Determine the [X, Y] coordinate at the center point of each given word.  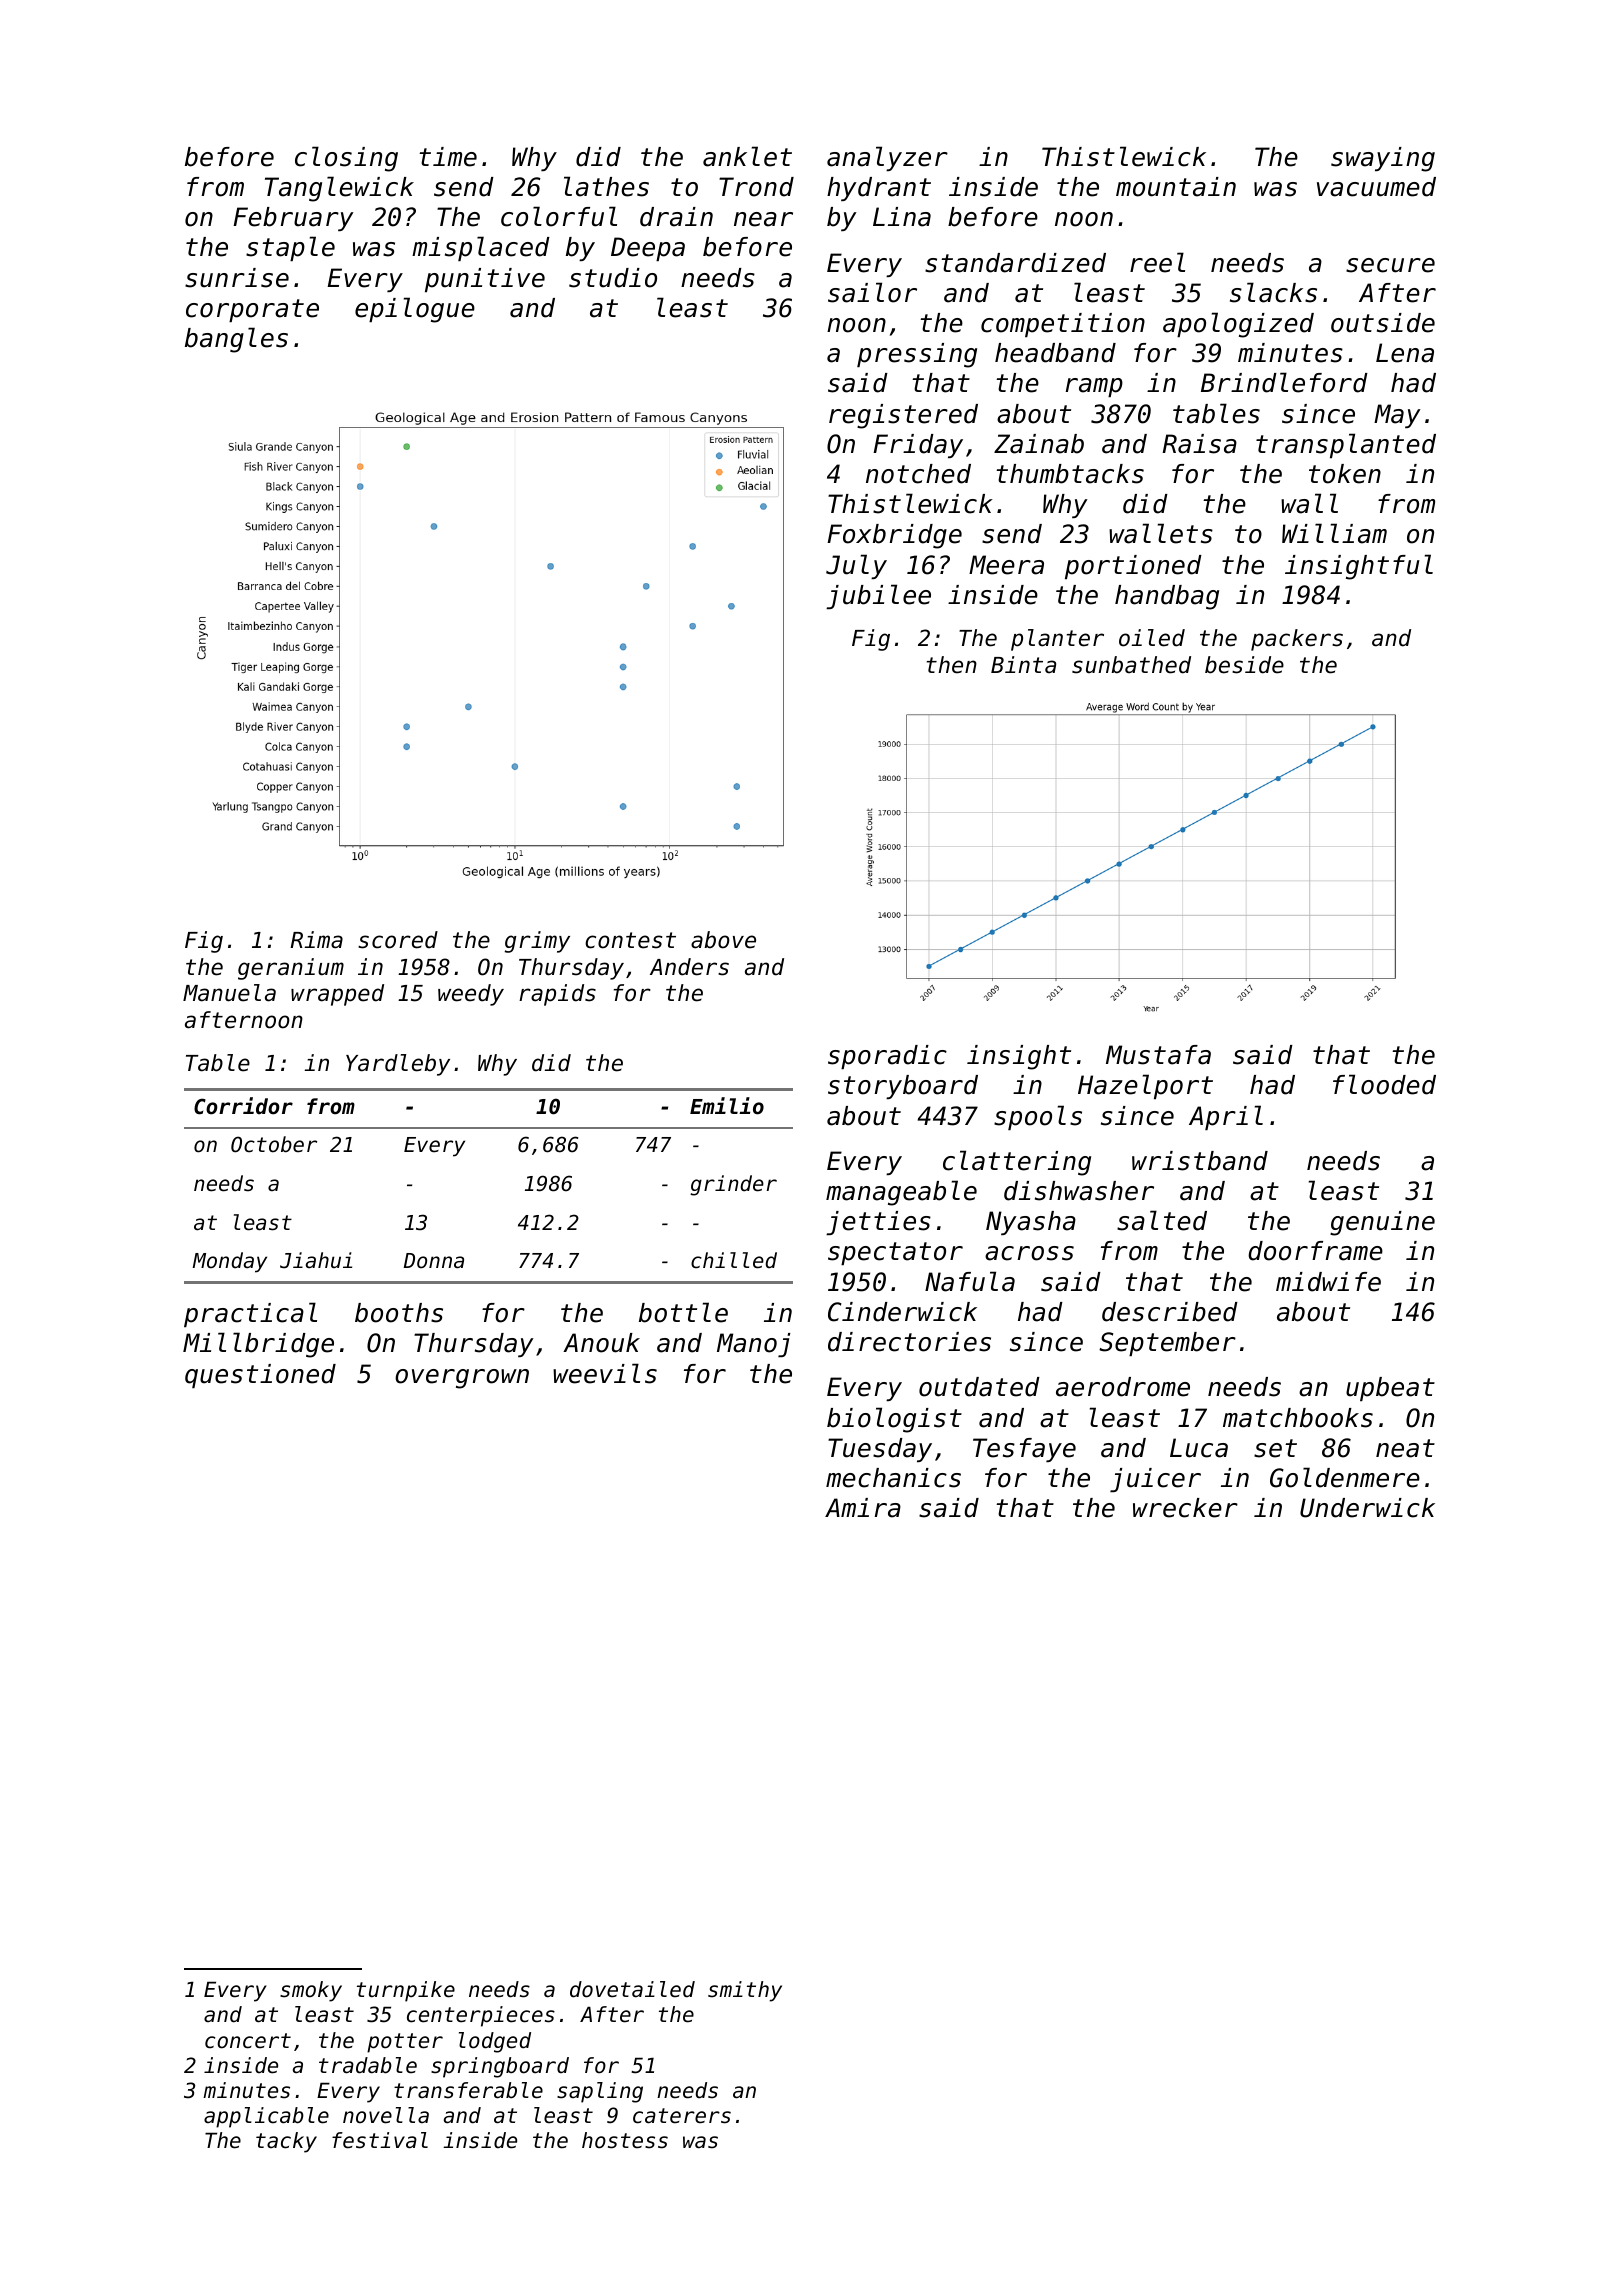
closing [346, 159]
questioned [260, 1376]
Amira [863, 1508]
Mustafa [1158, 1055]
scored [398, 940]
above [723, 940]
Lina [902, 217]
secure [1390, 265]
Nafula [970, 1281]
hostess [625, 2140]
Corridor [243, 1106]
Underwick [1367, 1508]
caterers [682, 2116]
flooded [1384, 1084]
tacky [286, 2142]
